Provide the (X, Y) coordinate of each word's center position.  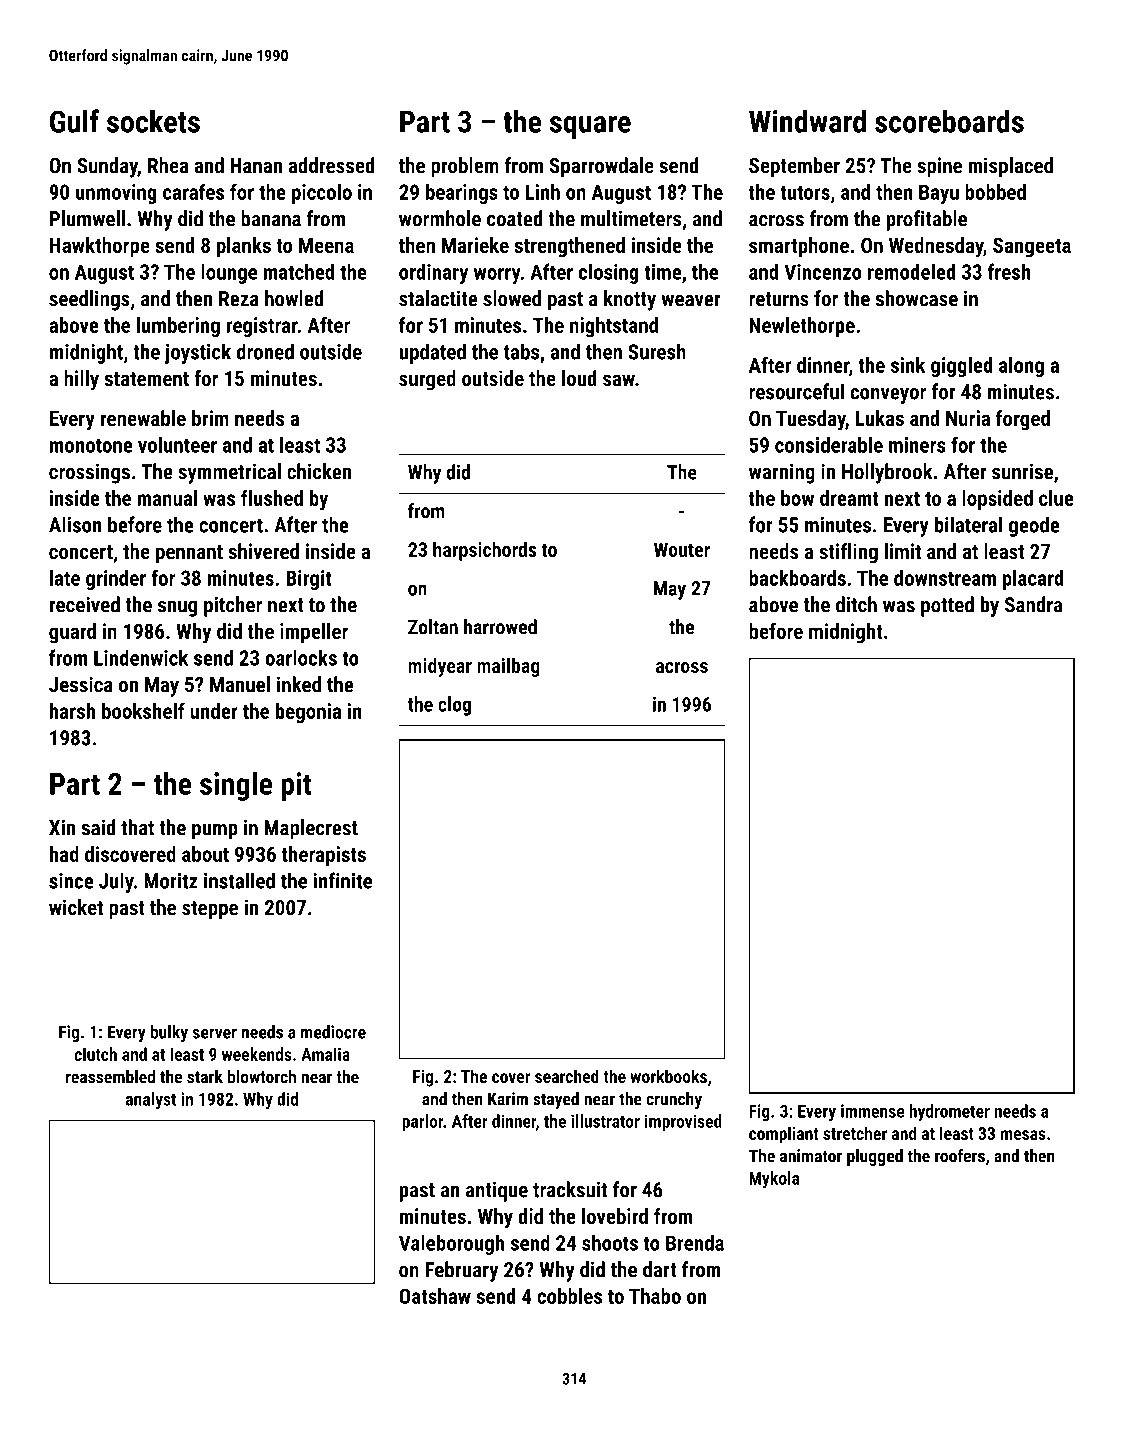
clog (454, 706)
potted (947, 606)
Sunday (107, 167)
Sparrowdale (602, 167)
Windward (807, 121)
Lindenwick (141, 657)
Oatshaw (435, 1296)
